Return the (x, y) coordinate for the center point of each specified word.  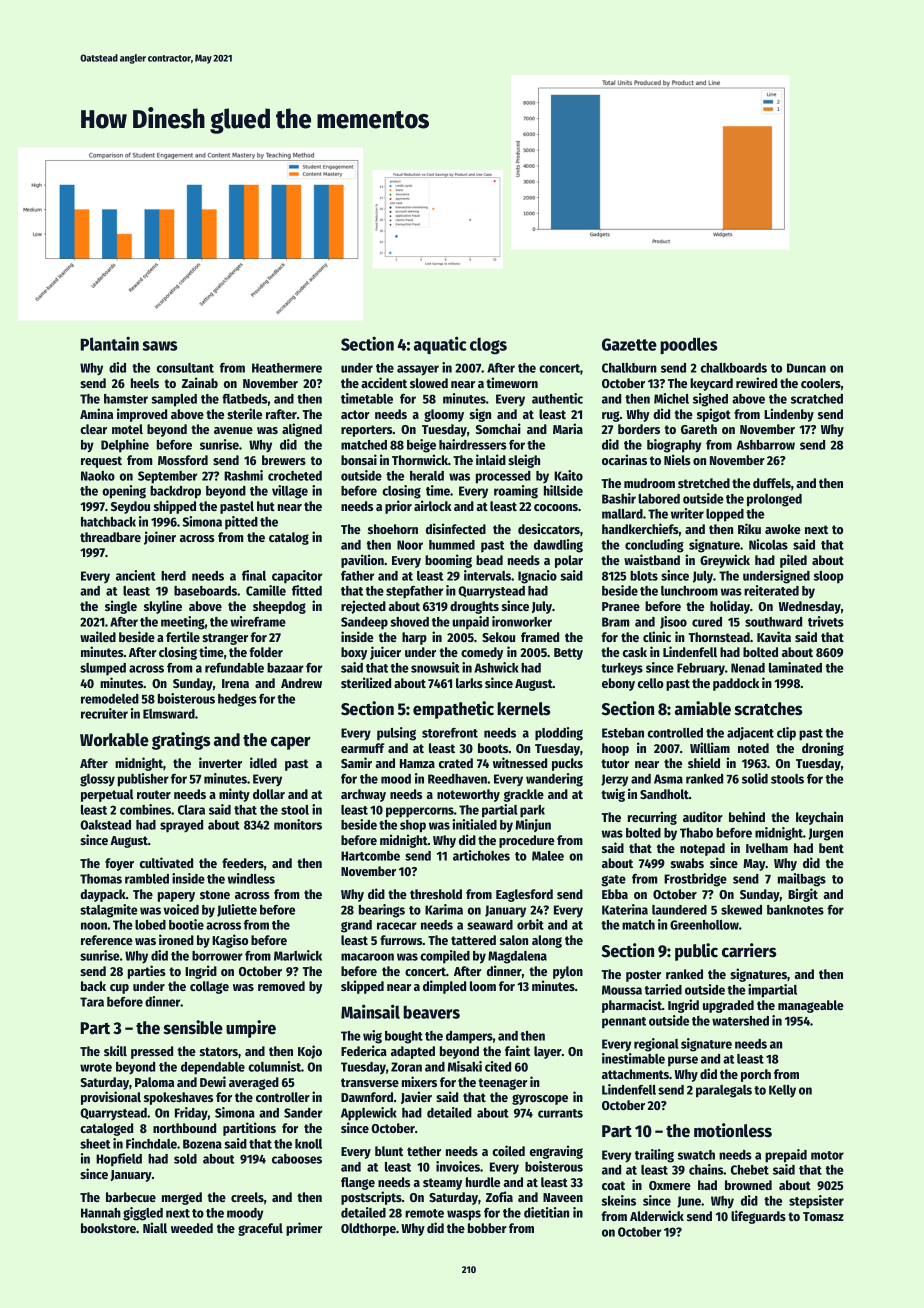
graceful (260, 1229)
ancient (136, 575)
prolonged (774, 500)
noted (753, 748)
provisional (111, 1098)
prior (398, 507)
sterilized (366, 682)
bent (831, 848)
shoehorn (393, 529)
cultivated (166, 862)
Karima (444, 909)
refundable (234, 668)
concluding (654, 546)
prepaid (786, 1156)
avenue (233, 430)
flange (358, 1183)
